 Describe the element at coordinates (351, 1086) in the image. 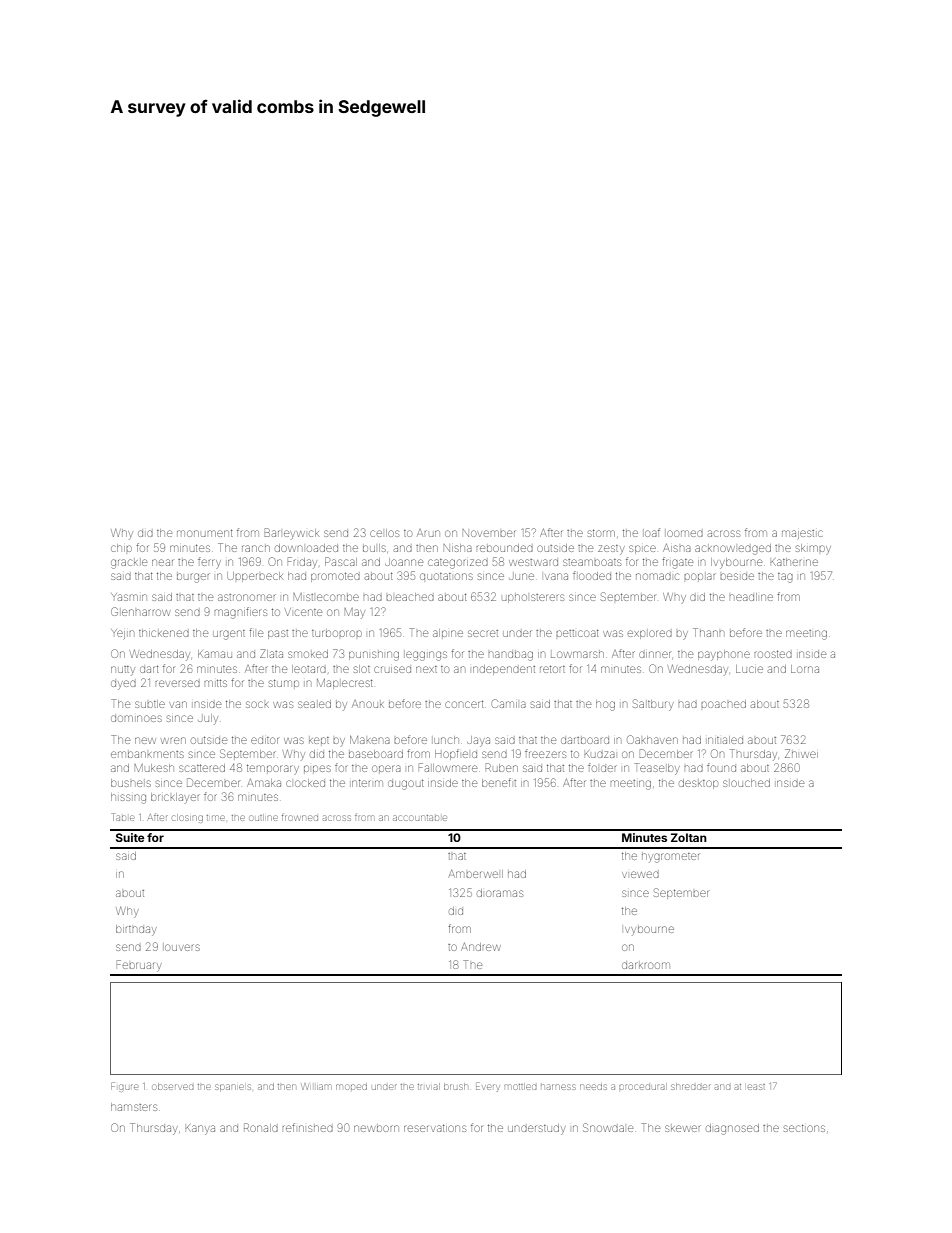

I see `moped` at that location.
